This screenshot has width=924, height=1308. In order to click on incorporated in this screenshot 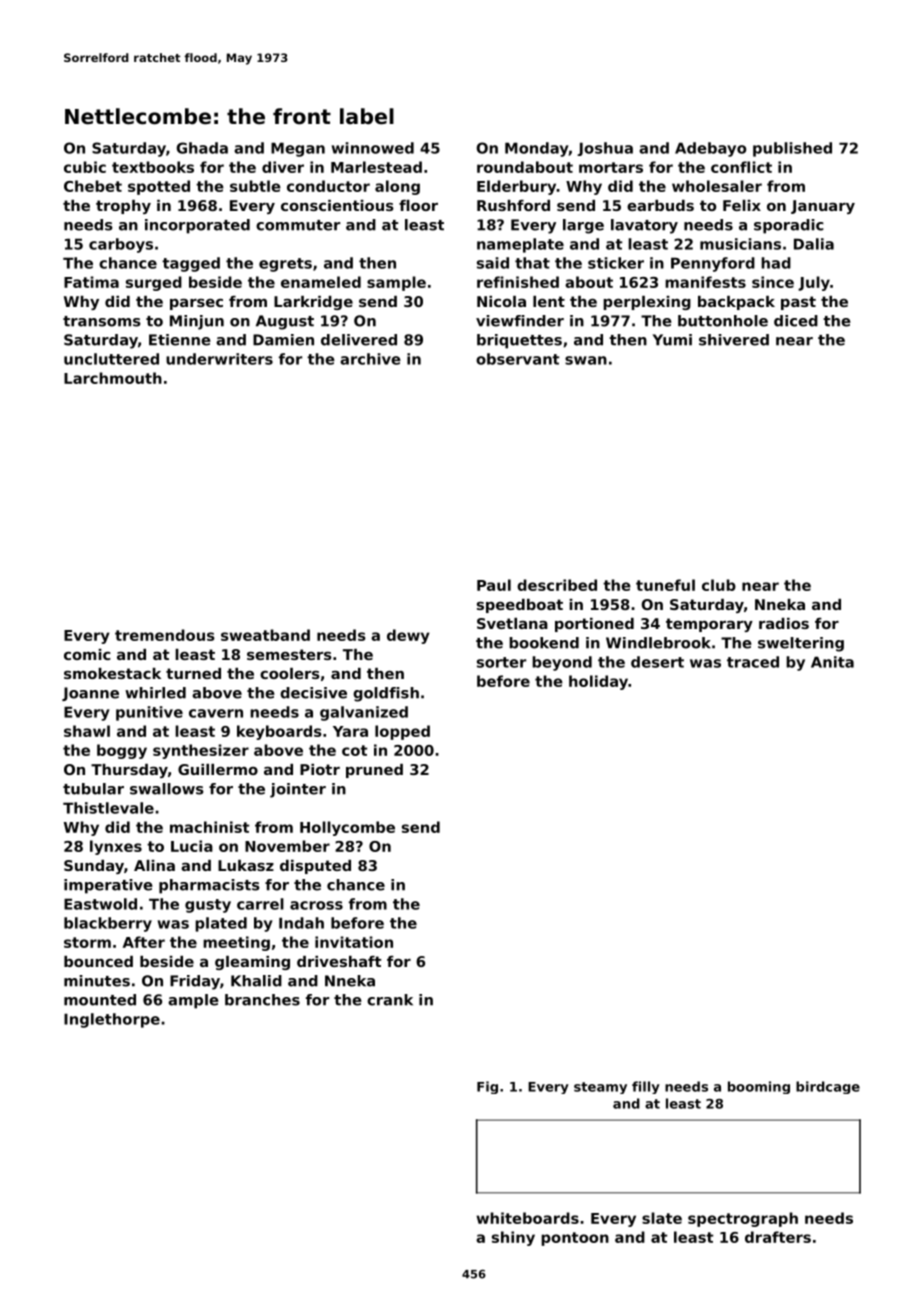, I will do `click(197, 226)`.
